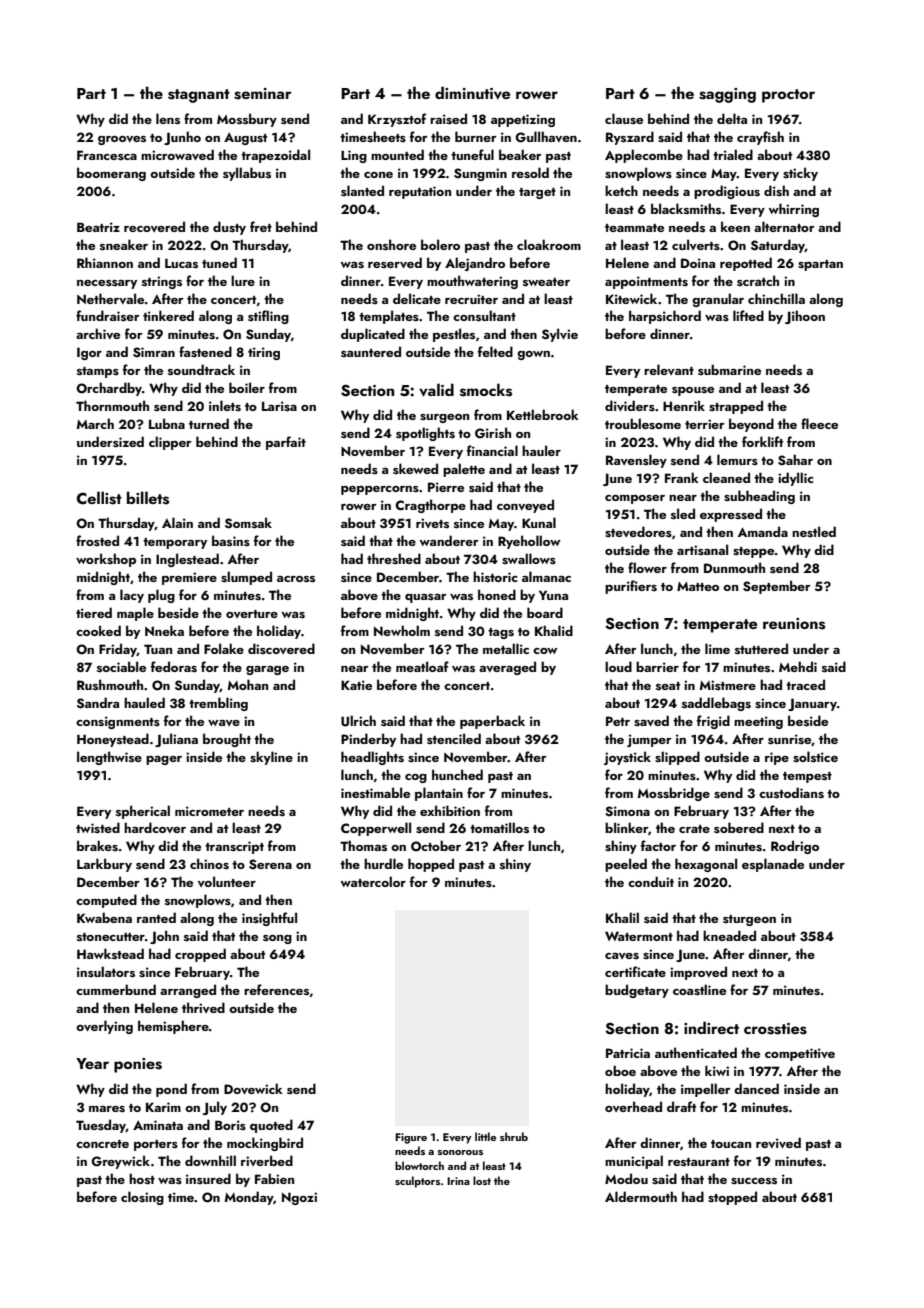 The image size is (924, 1308). I want to click on Krzysztof, so click(397, 120).
